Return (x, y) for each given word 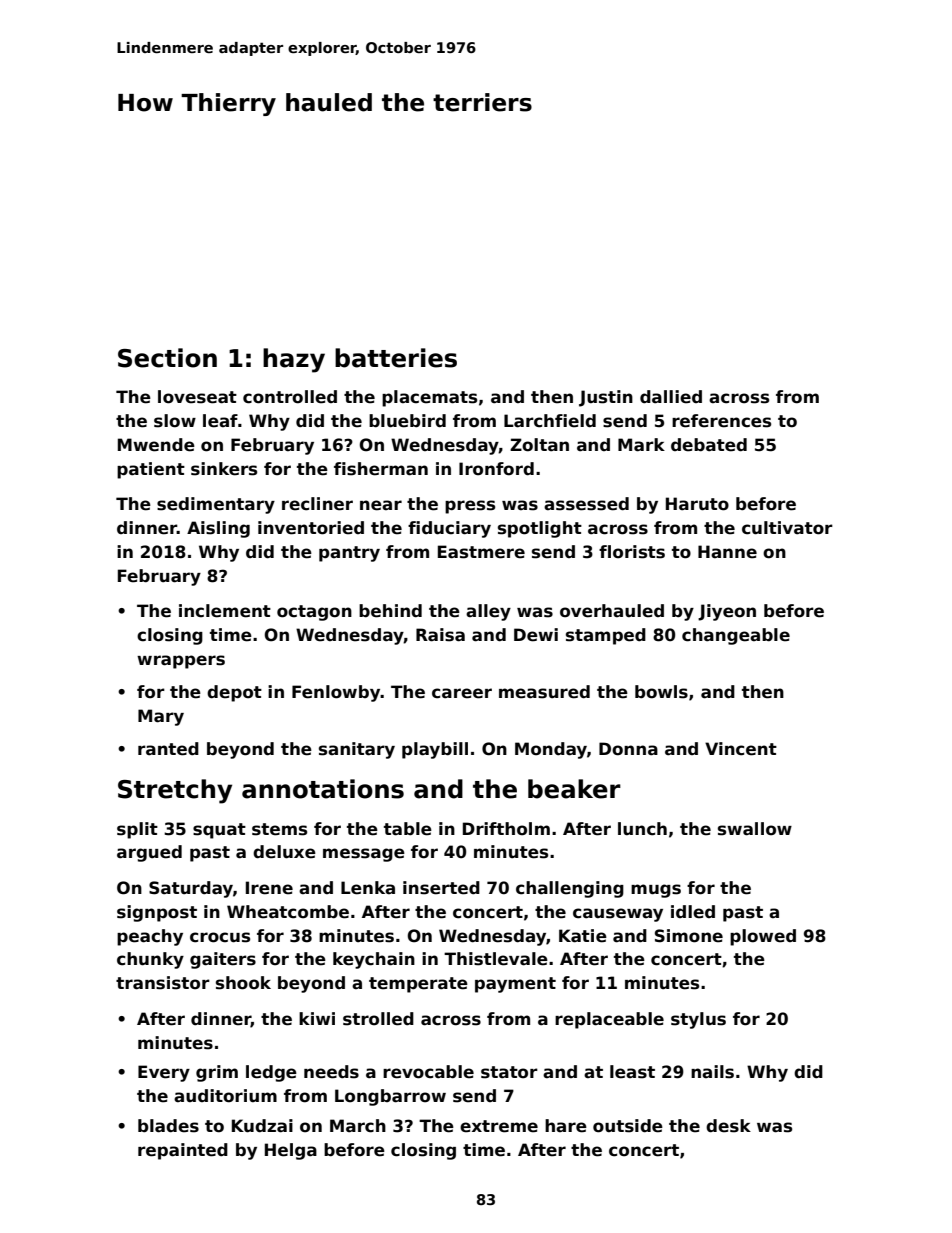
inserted (441, 888)
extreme (499, 1126)
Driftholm (506, 829)
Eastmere (481, 552)
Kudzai (262, 1126)
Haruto (697, 504)
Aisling (218, 529)
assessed (586, 504)
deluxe (284, 852)
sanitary (357, 750)
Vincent (741, 749)
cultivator (787, 528)
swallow (755, 829)
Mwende (156, 445)
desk (728, 1126)
